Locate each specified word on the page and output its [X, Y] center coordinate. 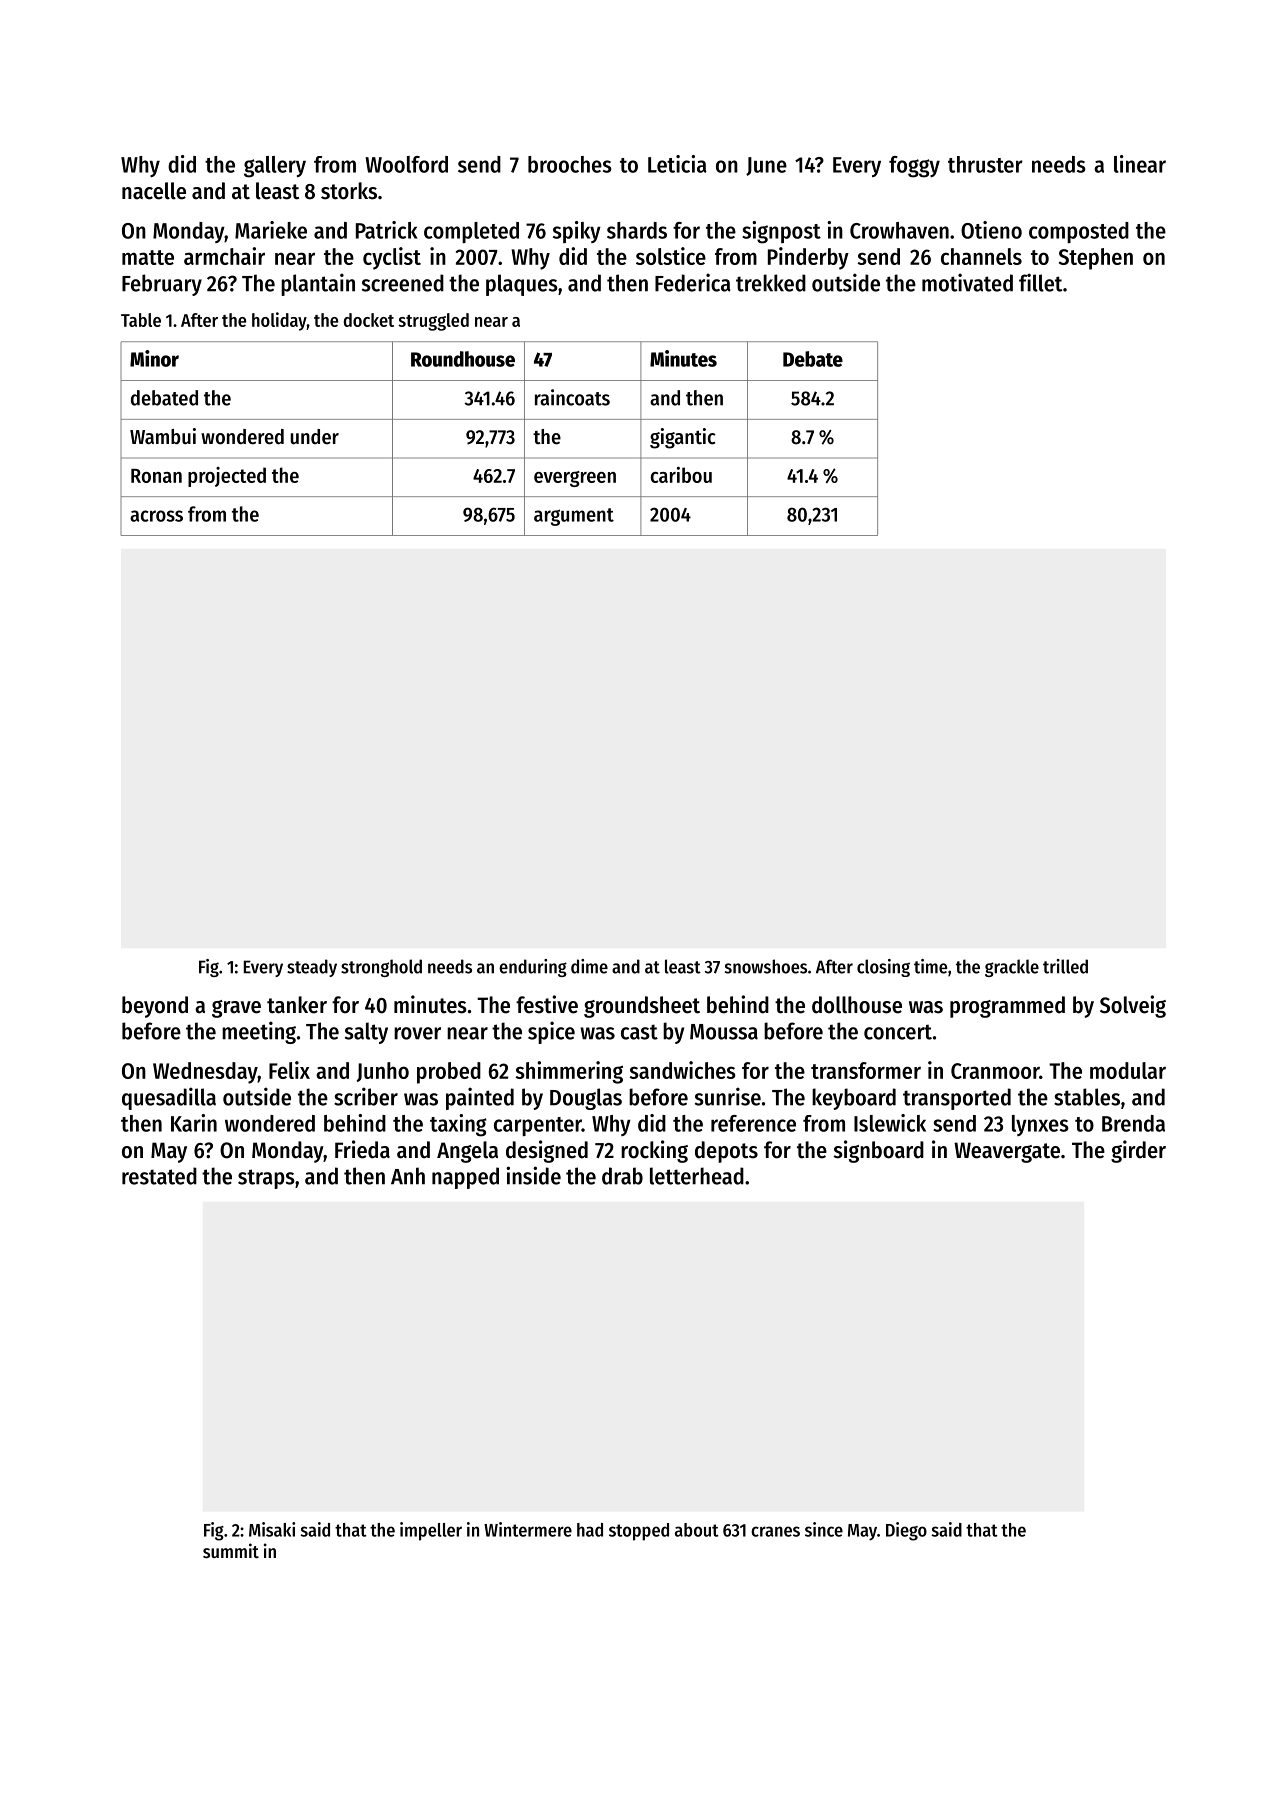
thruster [985, 164]
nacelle [154, 191]
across [156, 516]
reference [753, 1123]
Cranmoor [995, 1071]
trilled [1065, 966]
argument [574, 517]
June [766, 166]
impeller [431, 1531]
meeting [259, 1032]
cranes [775, 1531]
